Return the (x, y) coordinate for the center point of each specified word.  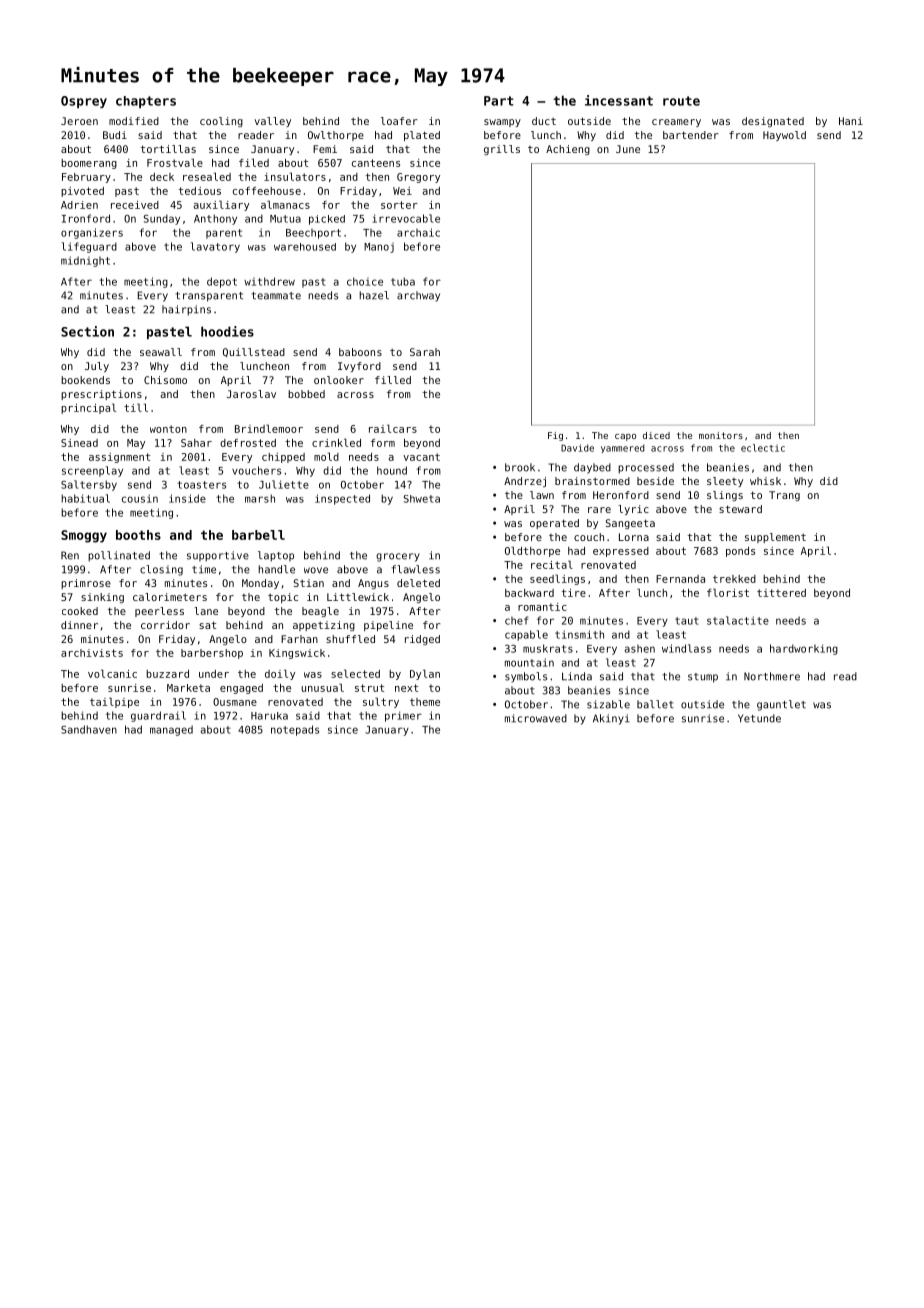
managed (171, 730)
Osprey (84, 102)
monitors (721, 435)
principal (88, 408)
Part (498, 101)
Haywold (784, 136)
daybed (592, 468)
